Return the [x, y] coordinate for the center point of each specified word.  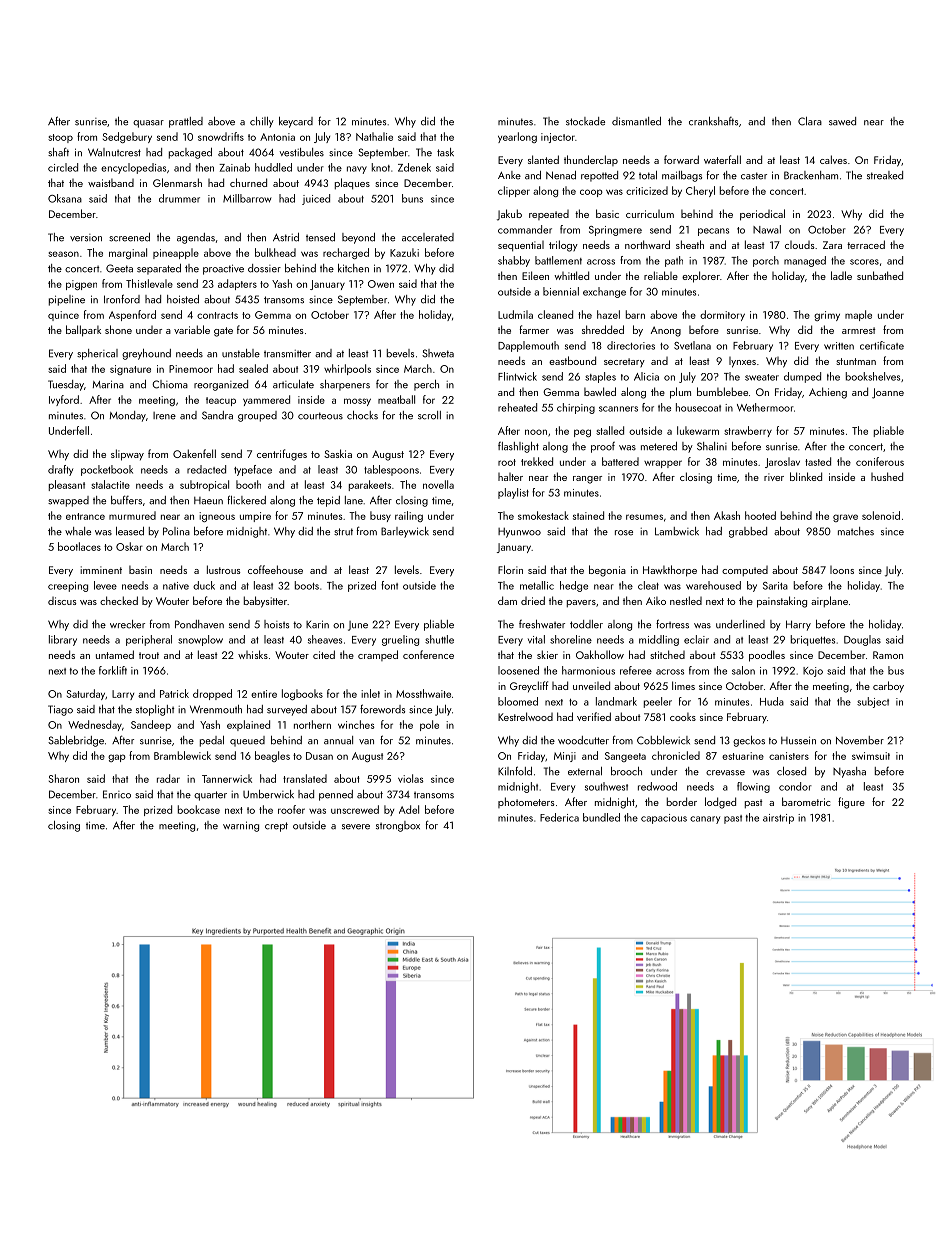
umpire [255, 517]
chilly [262, 122]
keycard [296, 122]
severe [356, 827]
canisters [789, 756]
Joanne [888, 393]
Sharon [64, 778]
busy [380, 516]
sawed [842, 121]
